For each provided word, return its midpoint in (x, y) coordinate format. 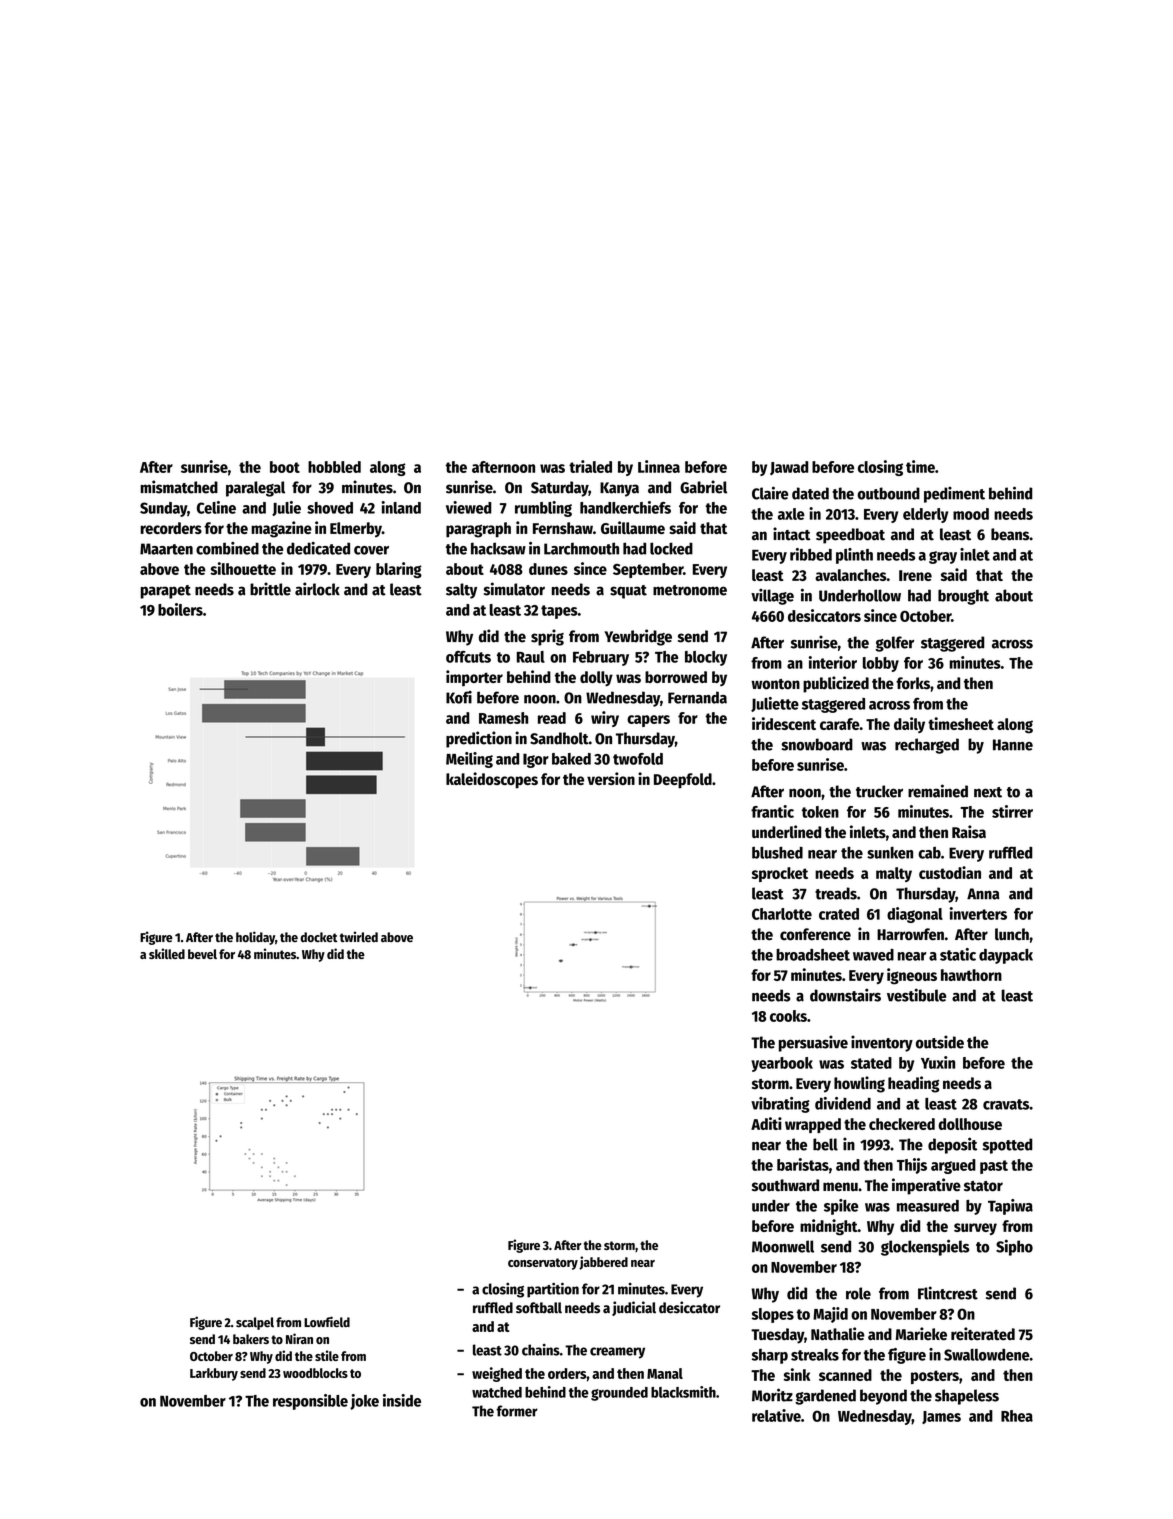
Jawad (789, 468)
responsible (310, 1402)
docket (319, 937)
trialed (590, 466)
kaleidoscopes (492, 780)
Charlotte (782, 914)
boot (285, 467)
